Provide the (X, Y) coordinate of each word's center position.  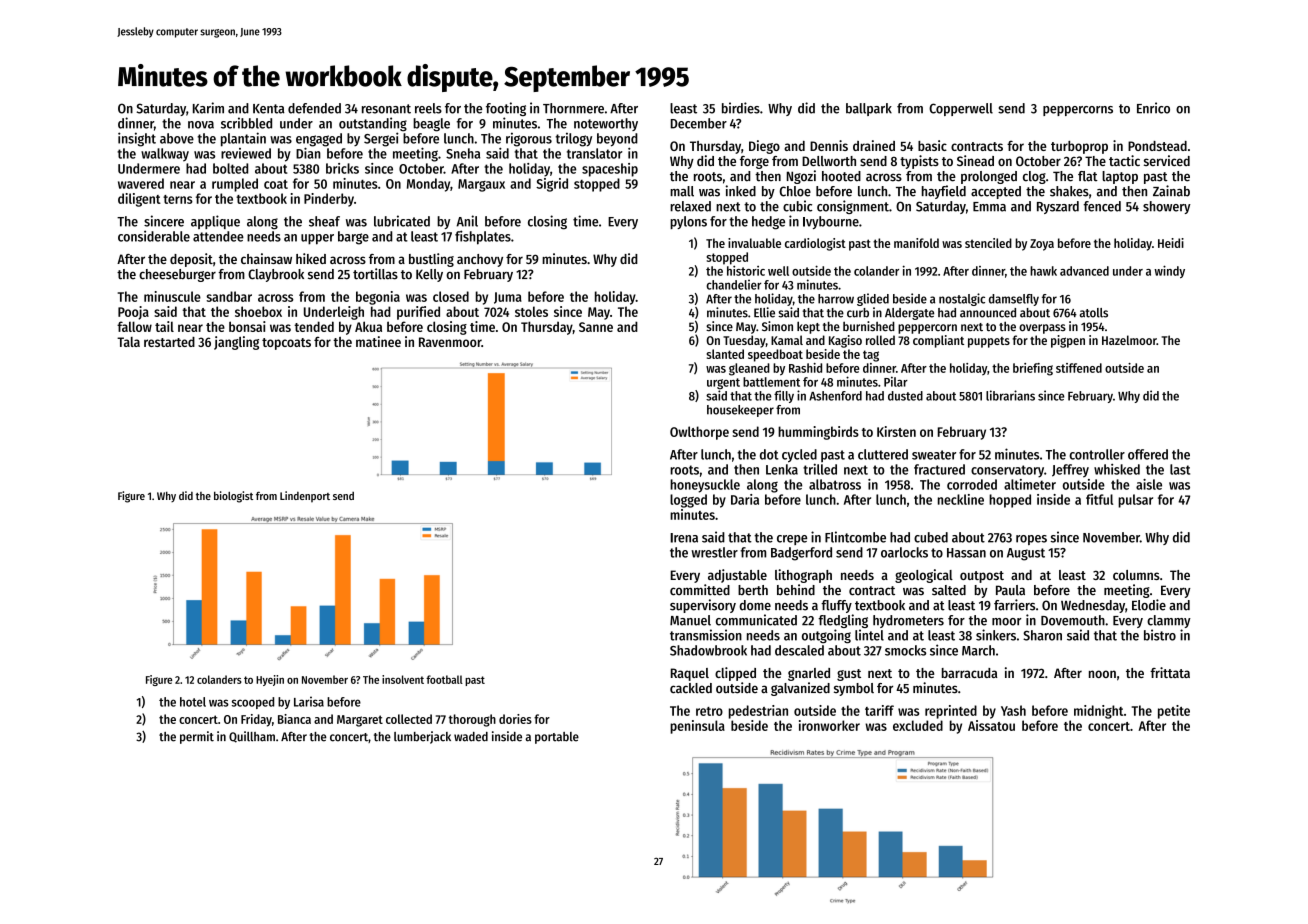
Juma (508, 298)
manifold (916, 243)
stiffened (1079, 368)
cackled (691, 688)
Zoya (1042, 245)
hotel (193, 702)
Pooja (133, 313)
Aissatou (991, 725)
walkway (165, 155)
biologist (233, 497)
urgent (723, 384)
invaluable (754, 243)
